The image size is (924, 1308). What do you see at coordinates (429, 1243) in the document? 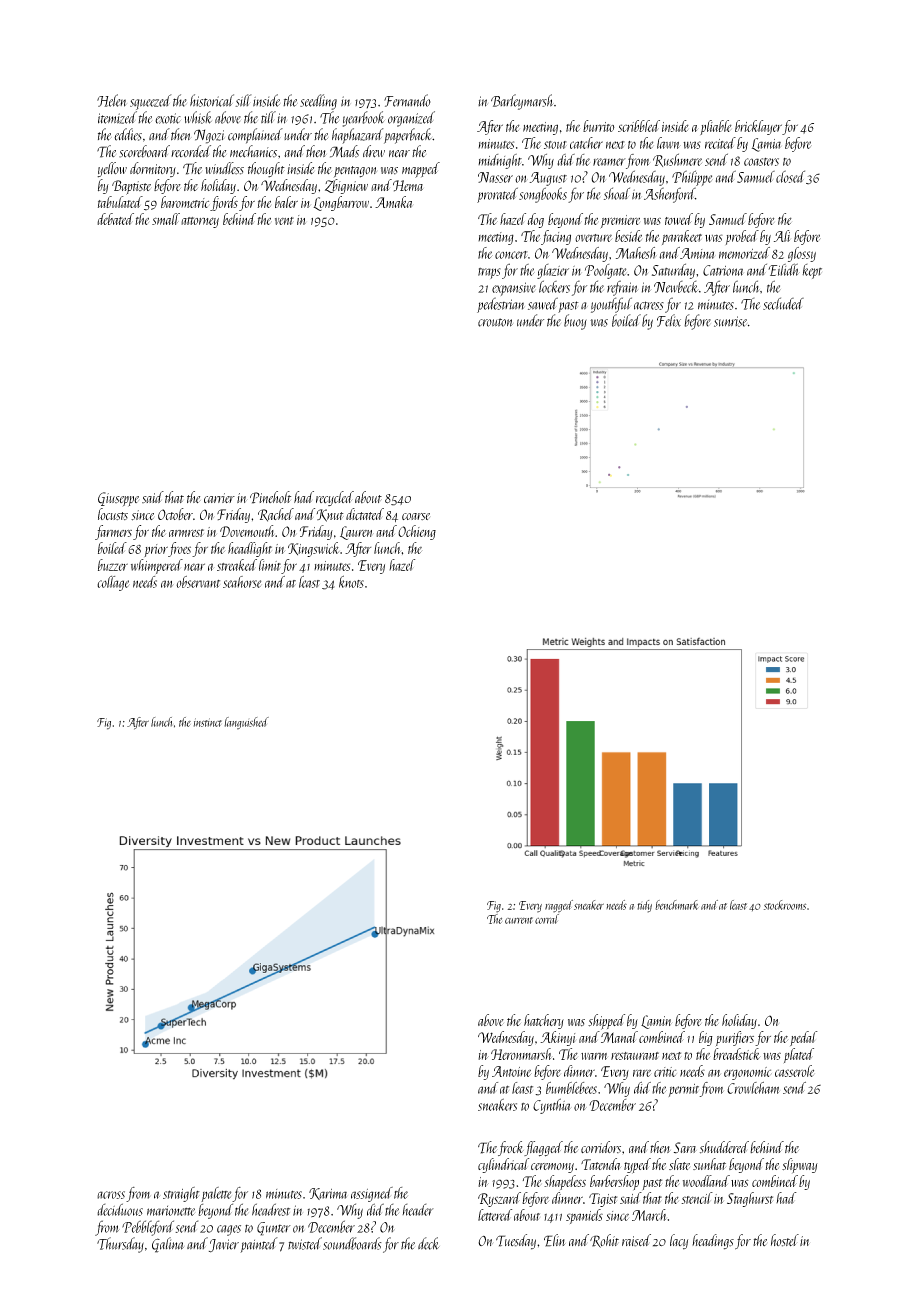
I see `deck` at bounding box center [429, 1243].
